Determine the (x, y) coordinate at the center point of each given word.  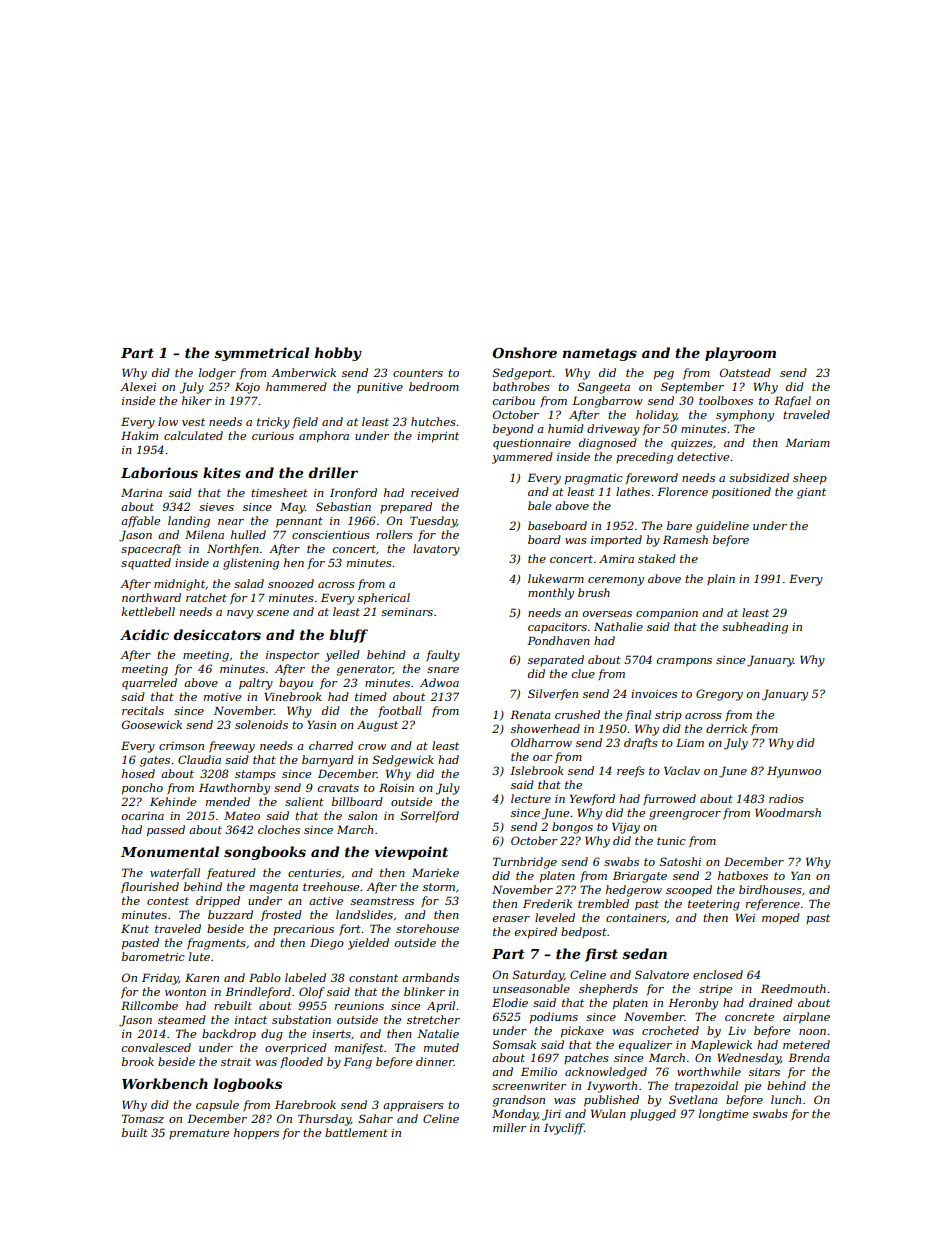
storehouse (427, 928)
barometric (153, 956)
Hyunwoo (794, 772)
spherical (384, 599)
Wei (745, 917)
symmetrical (261, 354)
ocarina (143, 816)
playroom (740, 354)
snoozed (291, 583)
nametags (600, 354)
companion (667, 614)
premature (199, 1134)
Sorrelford (430, 817)
